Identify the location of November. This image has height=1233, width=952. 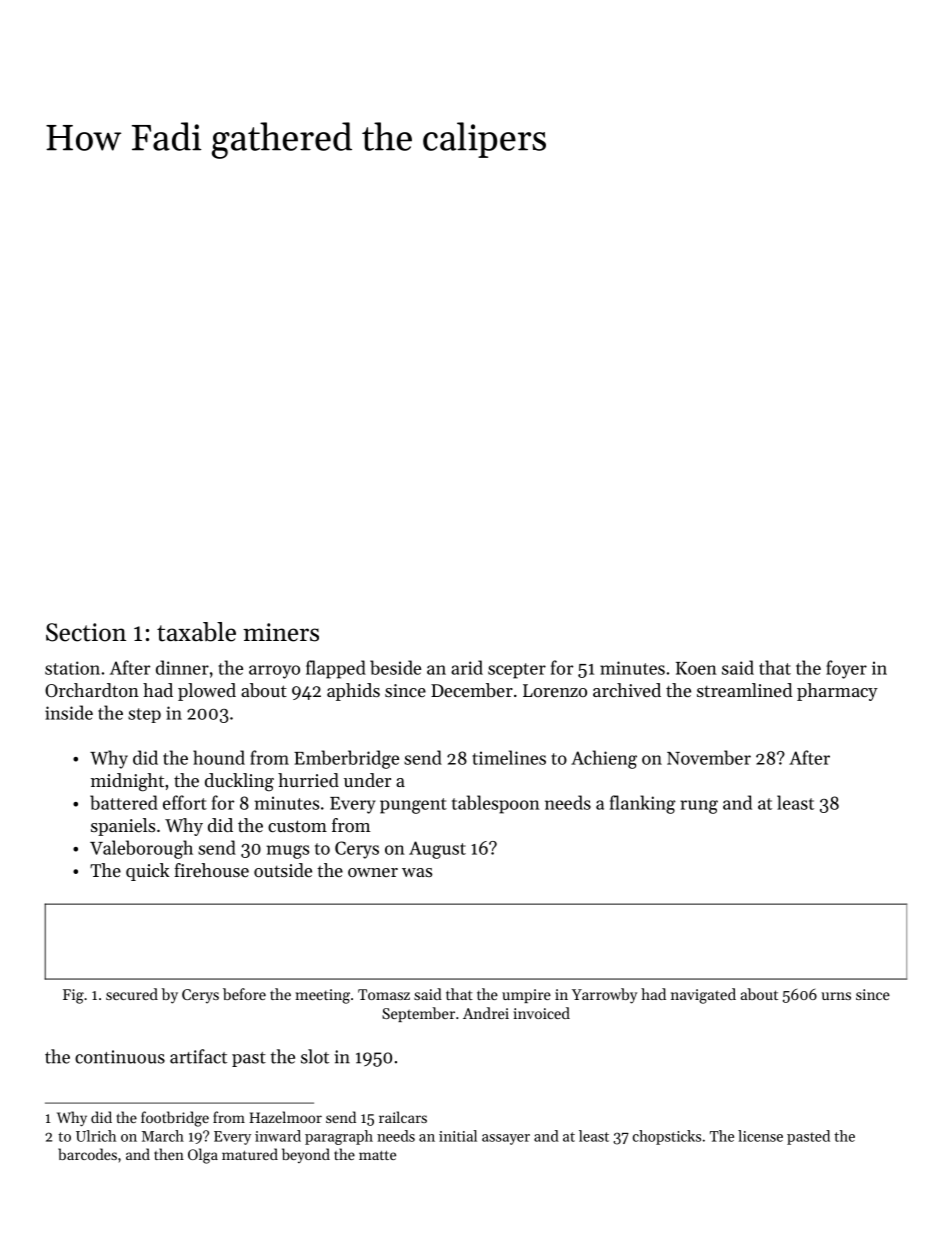
(709, 757).
